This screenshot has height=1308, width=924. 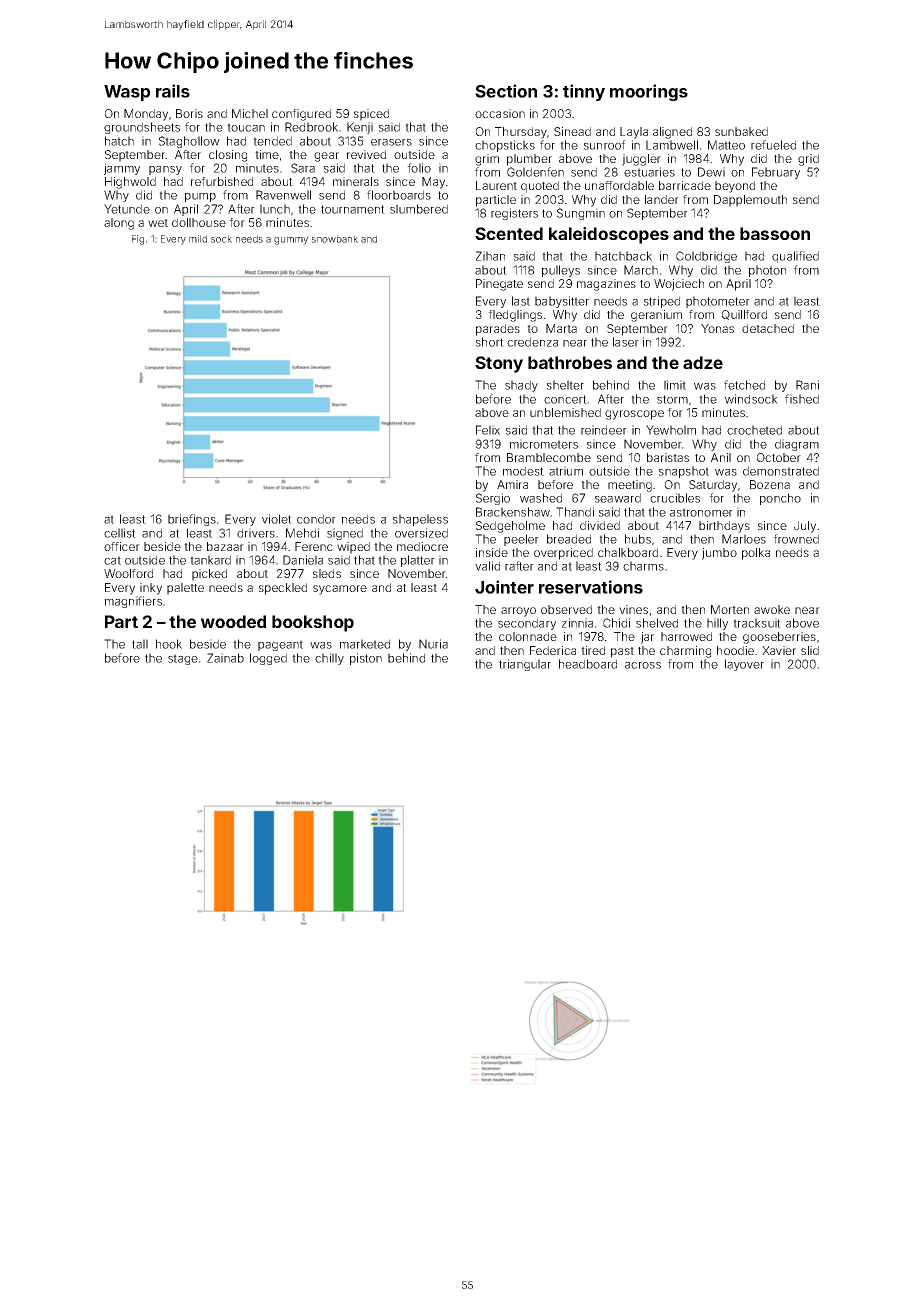 What do you see at coordinates (509, 233) in the screenshot?
I see `Scented` at bounding box center [509, 233].
